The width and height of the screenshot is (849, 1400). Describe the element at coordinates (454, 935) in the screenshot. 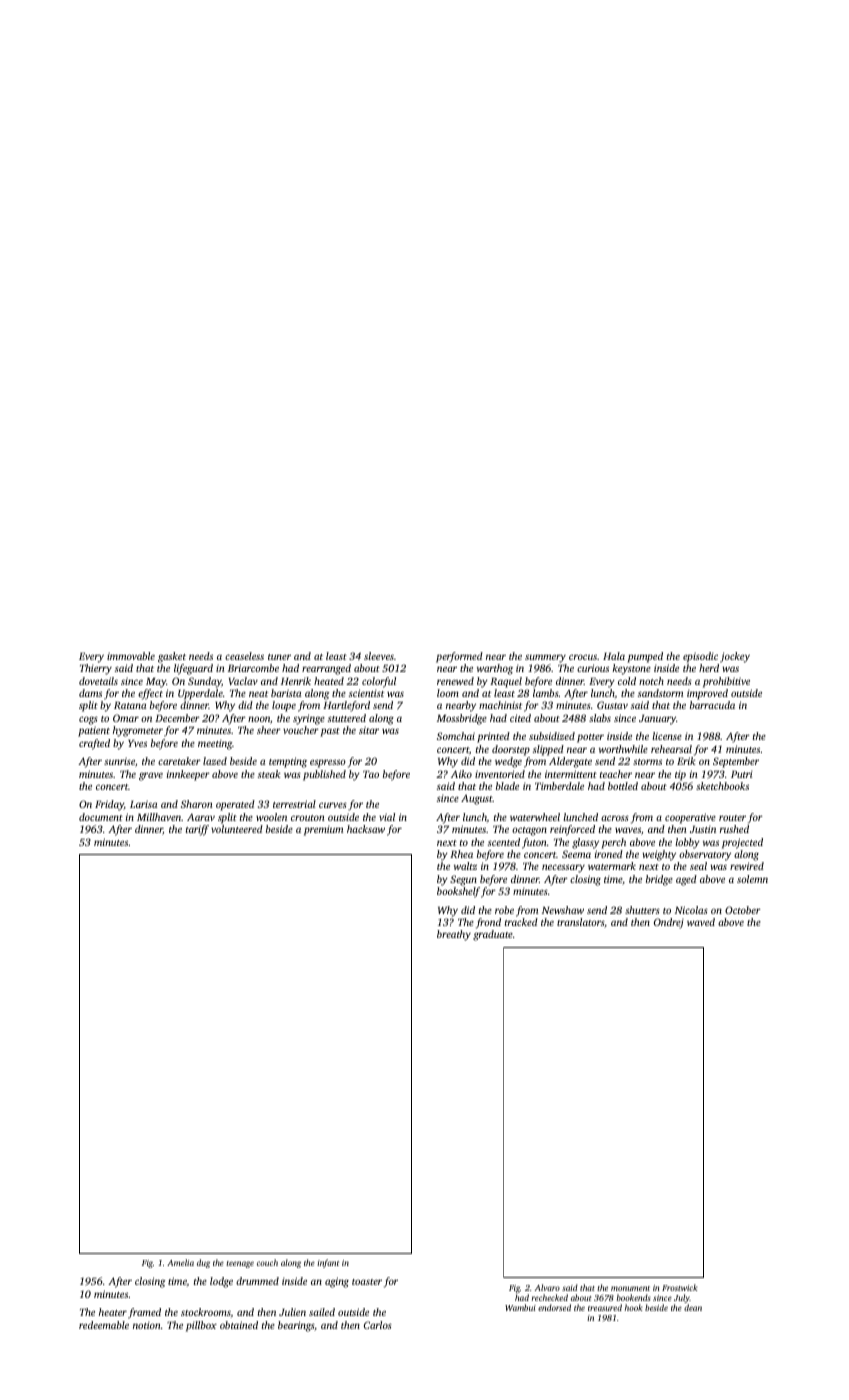

I see `breathy` at that location.
